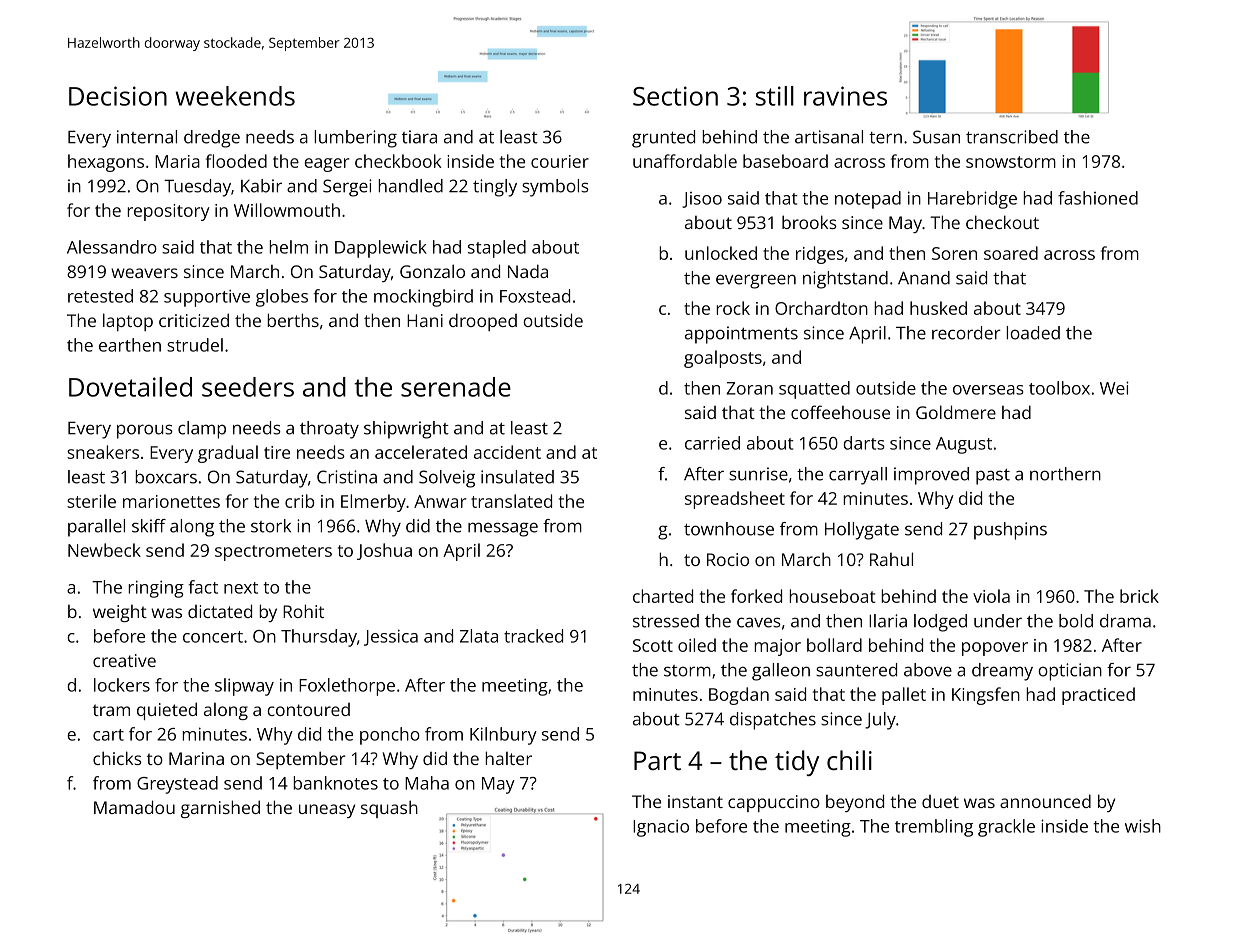 The height and width of the document is (952, 1233). Describe the element at coordinates (228, 454) in the document. I see `gradual` at that location.
